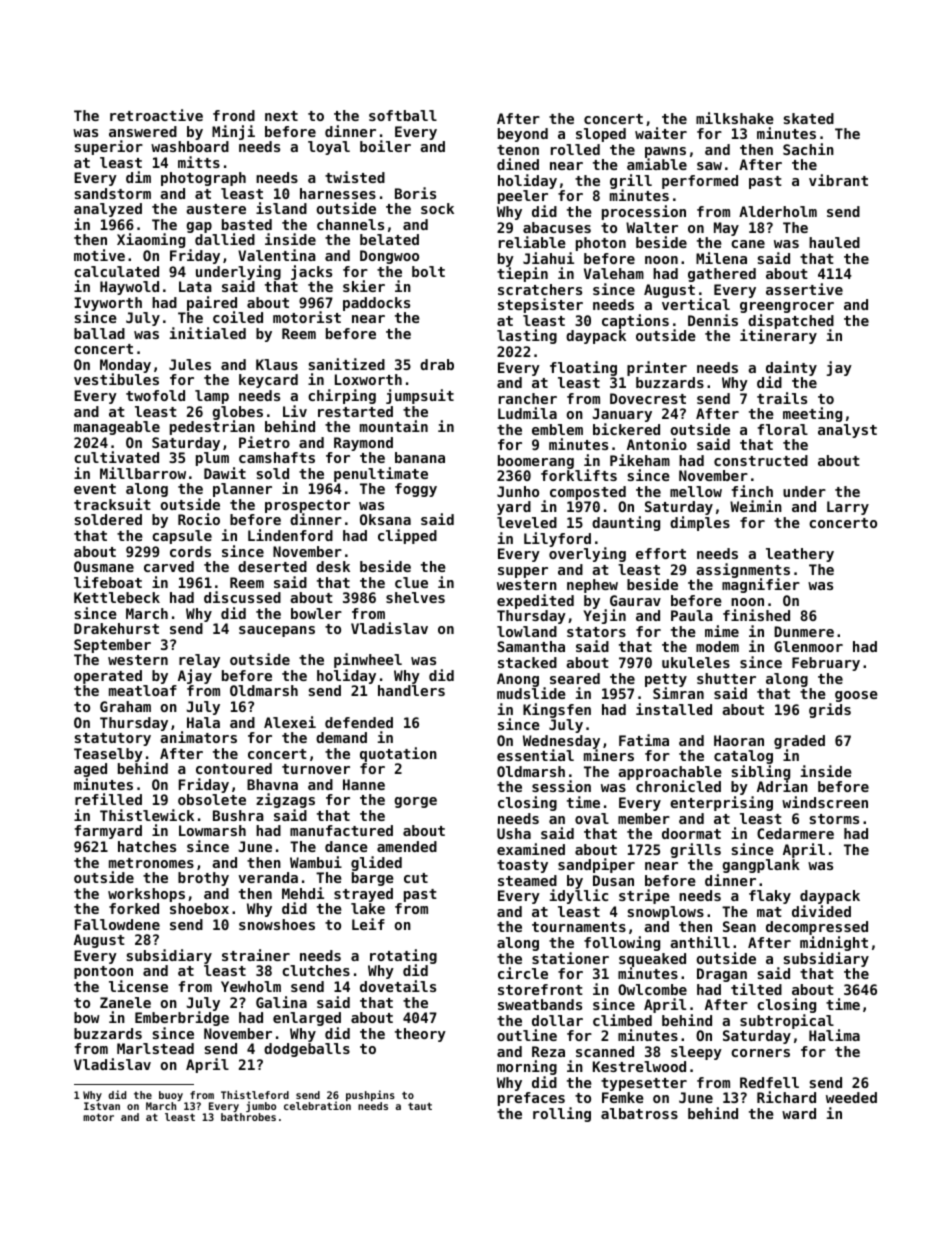 The height and width of the screenshot is (1233, 952). I want to click on enterprising, so click(721, 803).
